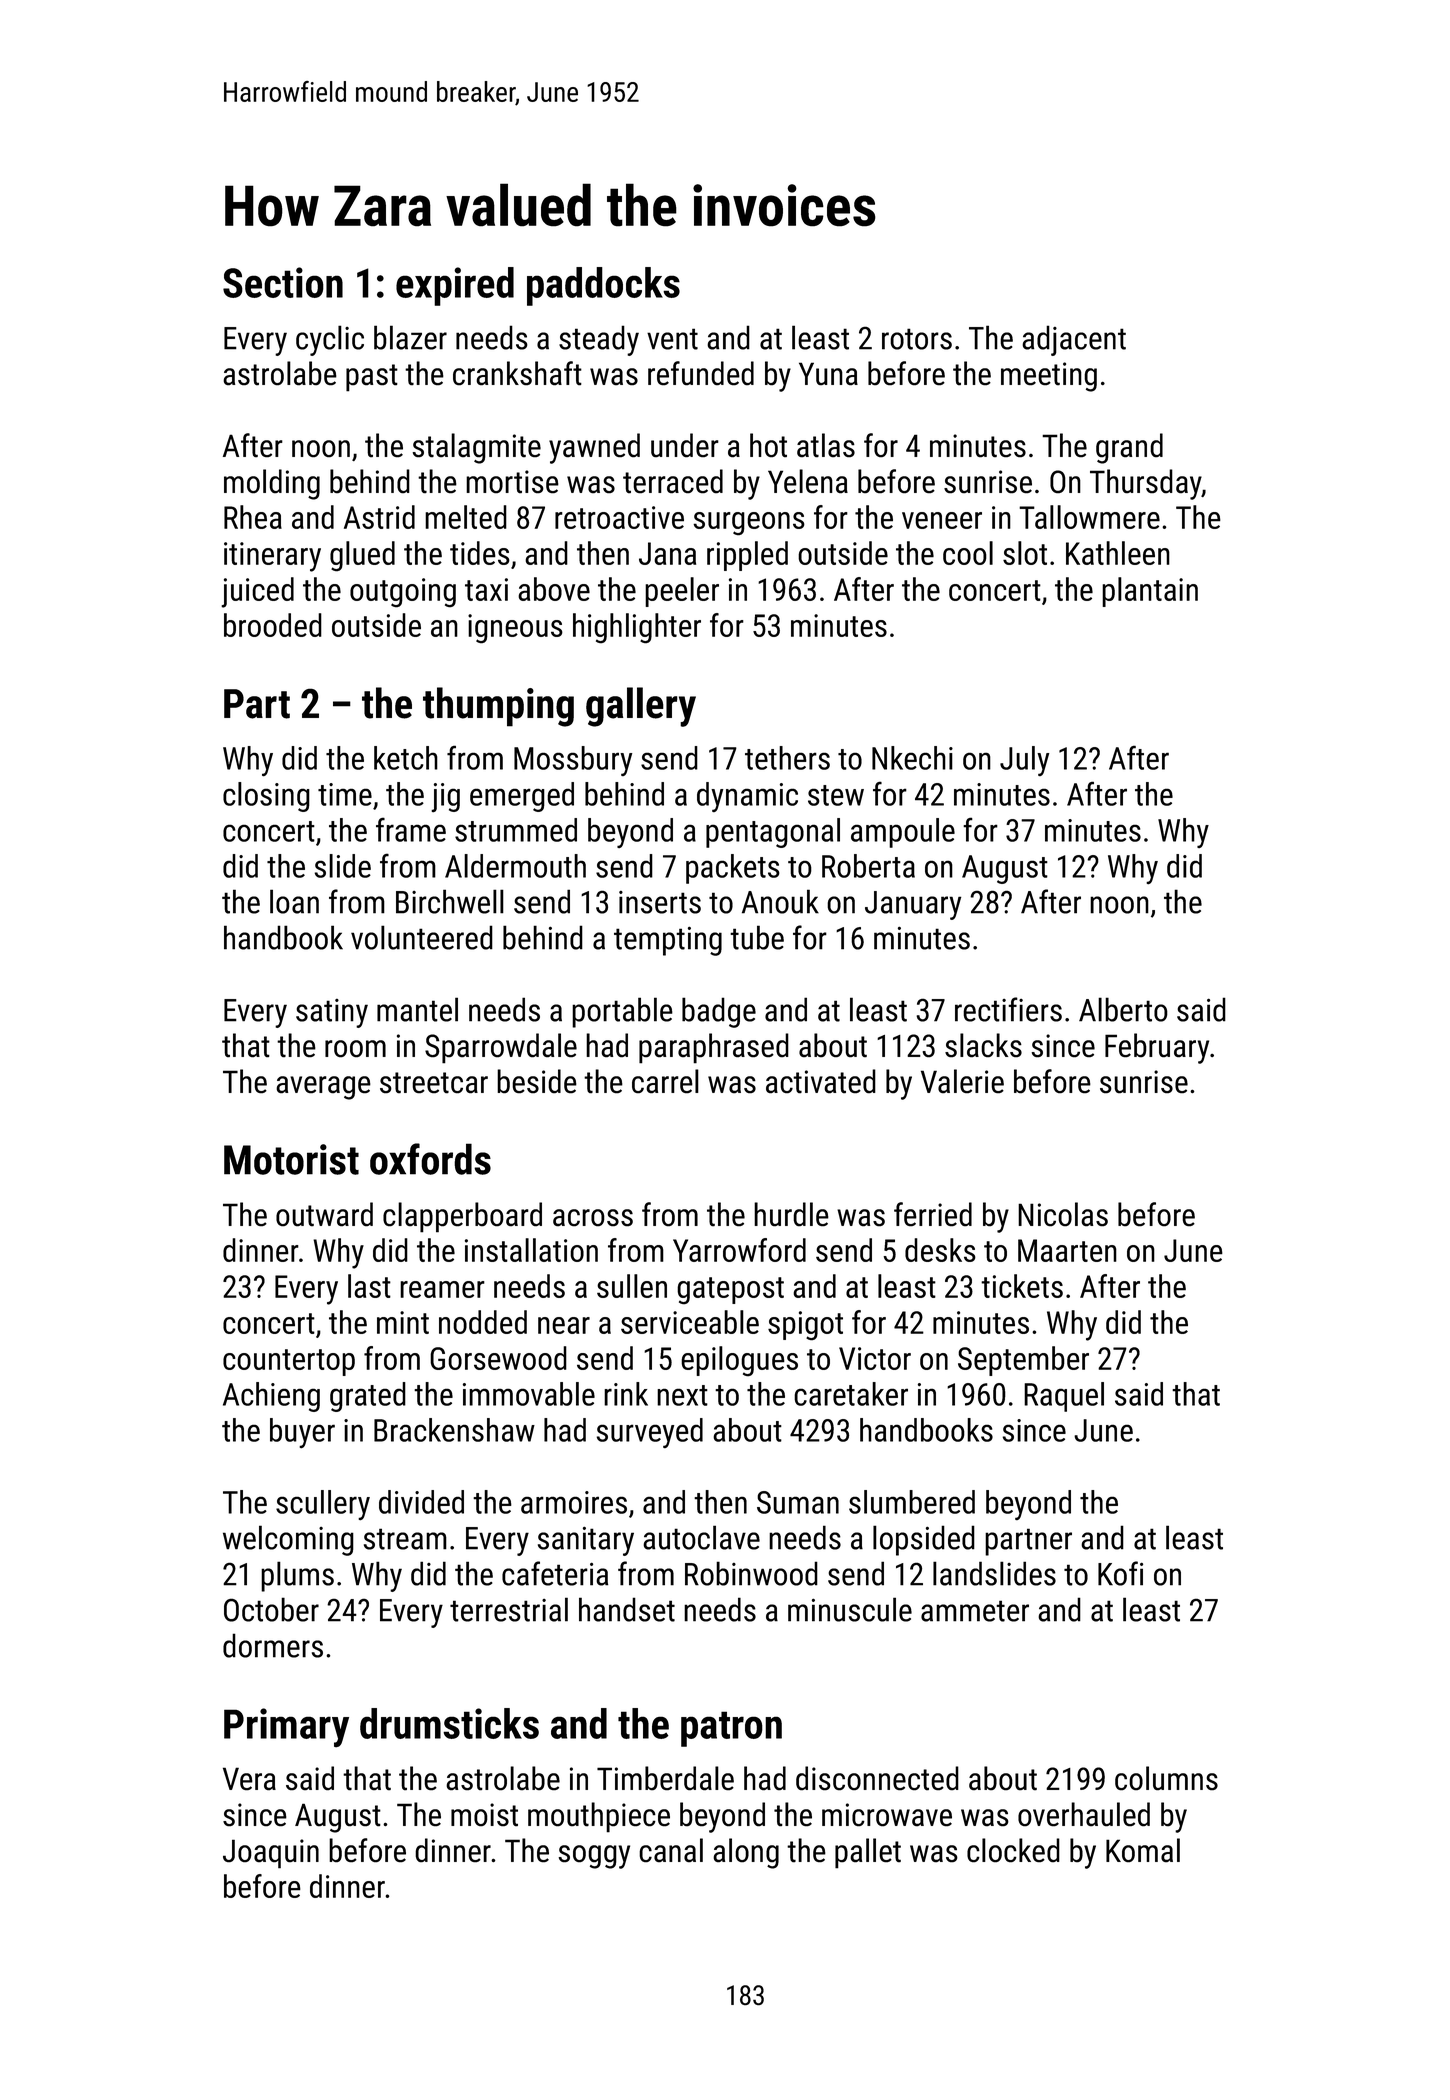  I want to click on microwave, so click(887, 1815).
